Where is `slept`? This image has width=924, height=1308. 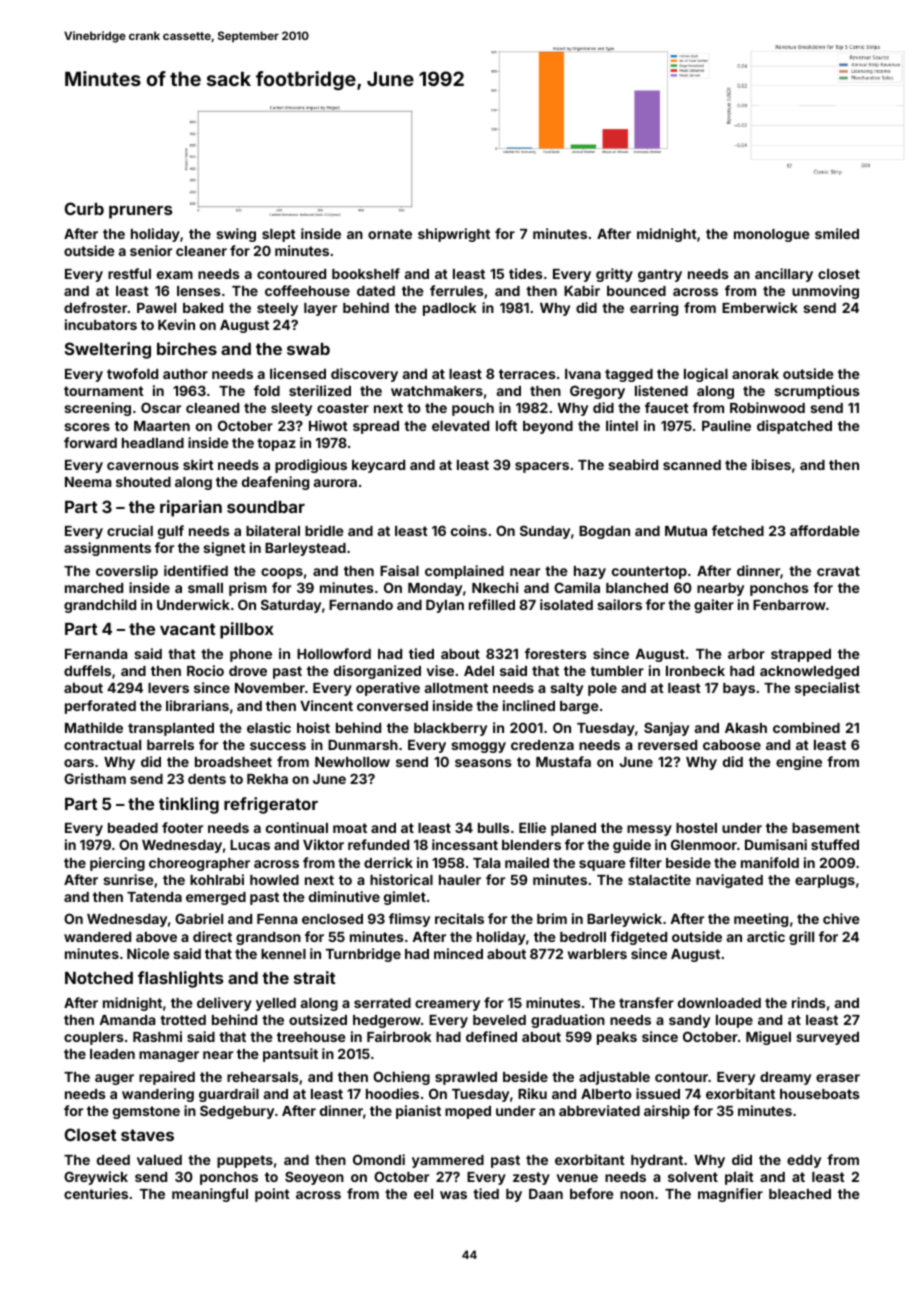 slept is located at coordinates (279, 235).
